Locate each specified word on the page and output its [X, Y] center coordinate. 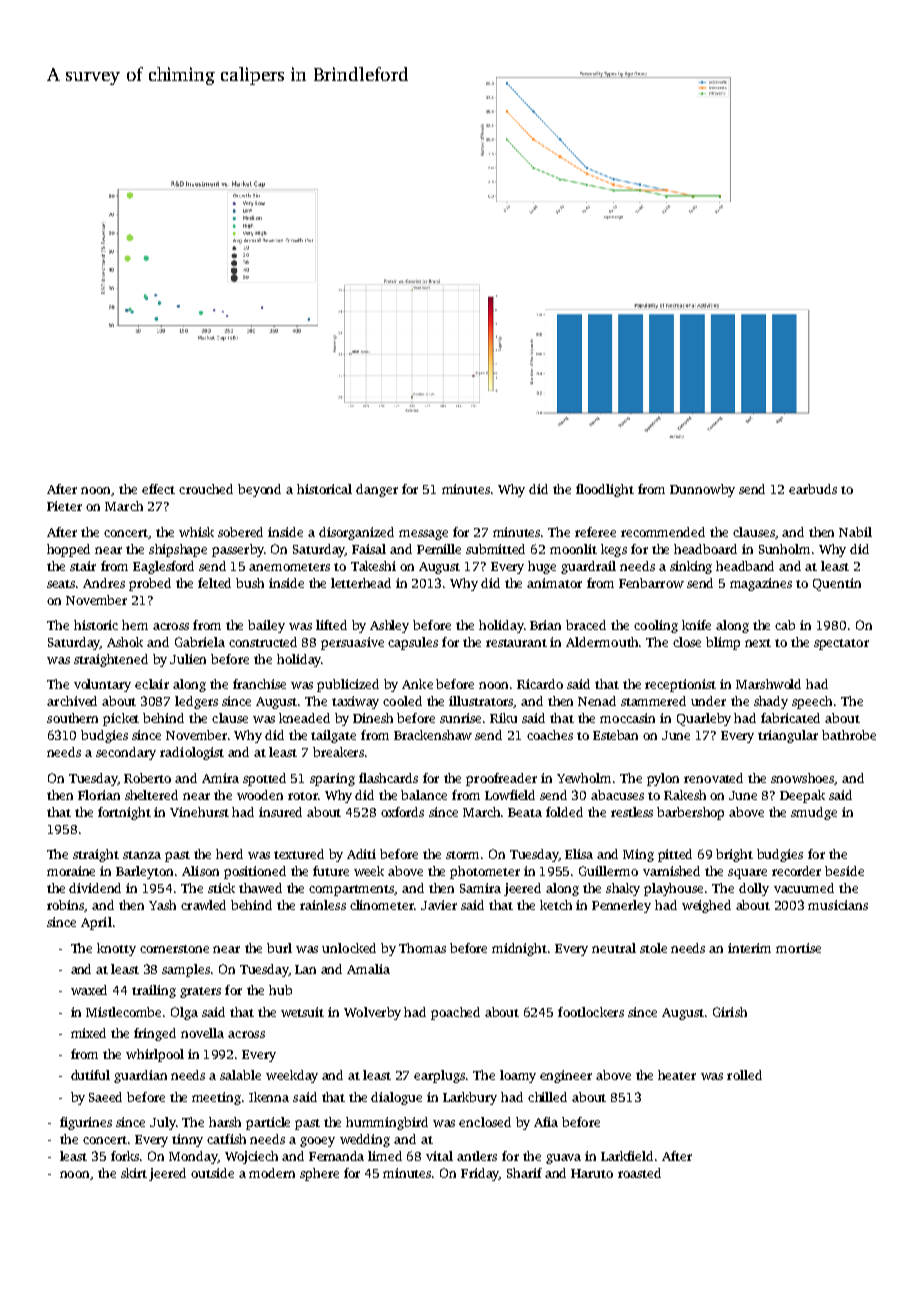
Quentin [837, 584]
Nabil [855, 532]
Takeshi [373, 566]
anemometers [289, 567]
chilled [547, 1097]
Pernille [439, 549]
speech [812, 702]
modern [272, 1173]
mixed [88, 1033]
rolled [744, 1075]
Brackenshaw [433, 735]
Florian [99, 795]
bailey [266, 626]
